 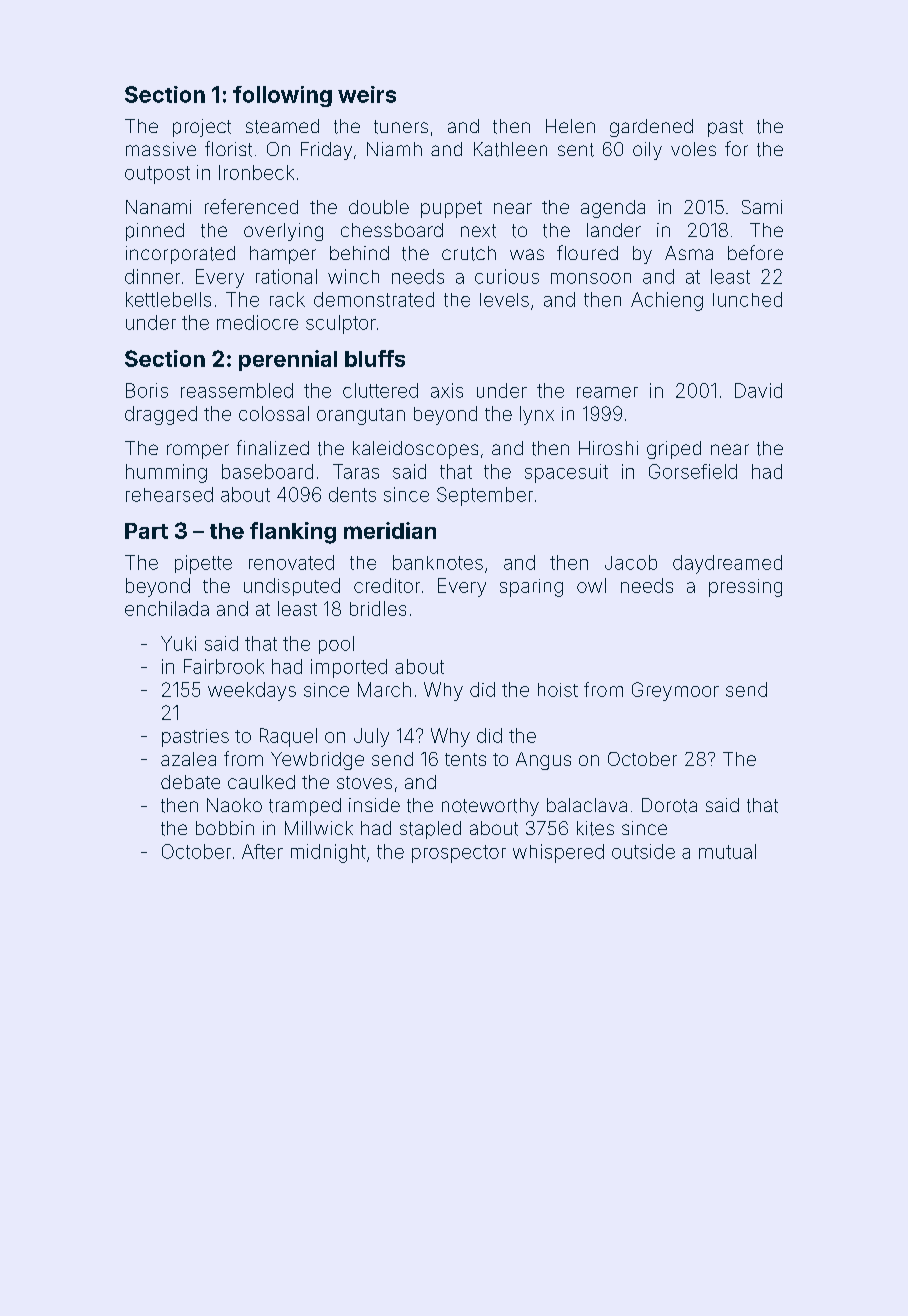 What do you see at coordinates (202, 128) in the screenshot?
I see `project` at bounding box center [202, 128].
